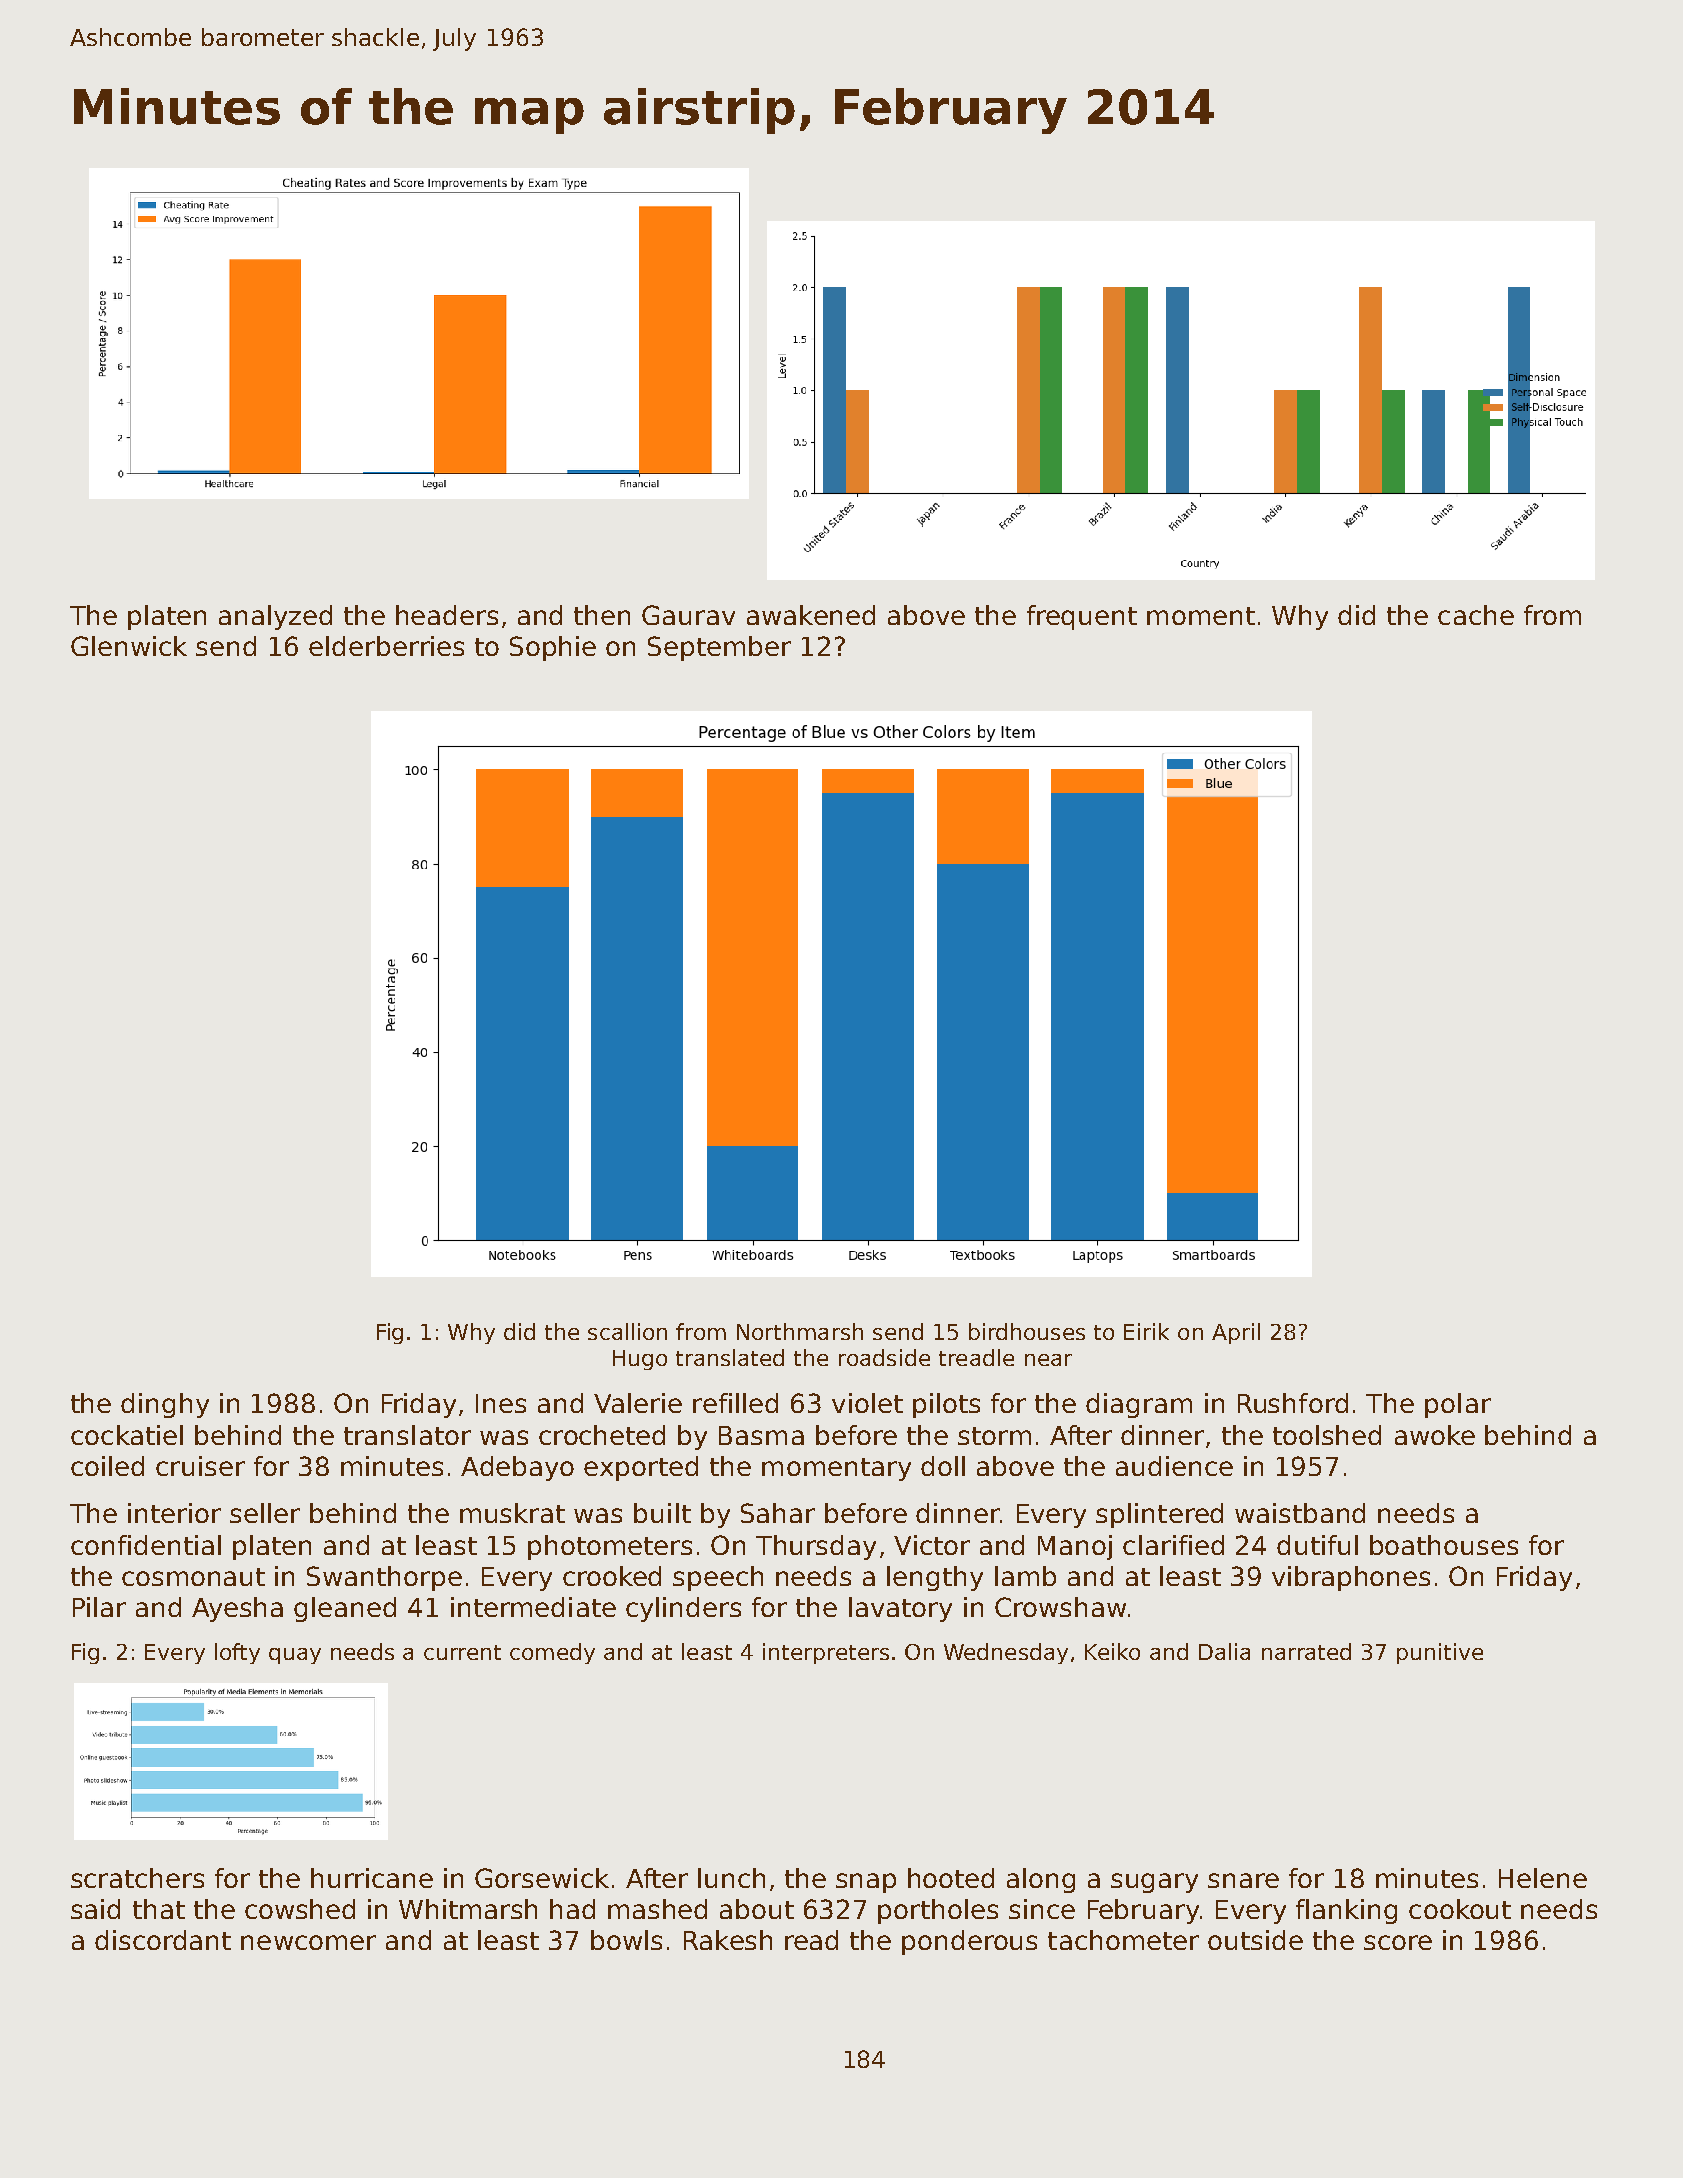 Image resolution: width=1683 pixels, height=2178 pixels. What do you see at coordinates (95, 1909) in the screenshot?
I see `said` at bounding box center [95, 1909].
